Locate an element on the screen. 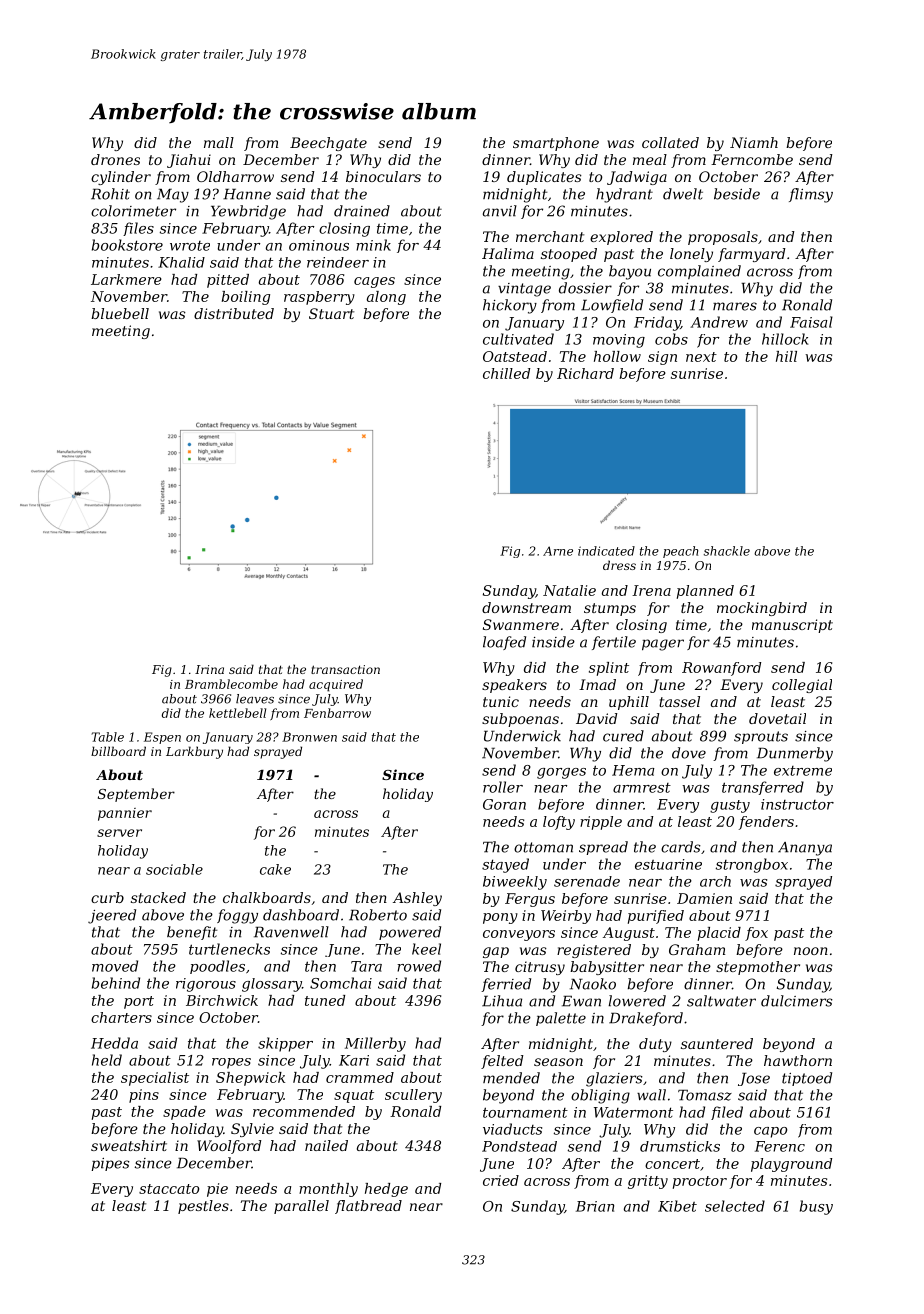 This screenshot has height=1314, width=924. loafed is located at coordinates (504, 643).
